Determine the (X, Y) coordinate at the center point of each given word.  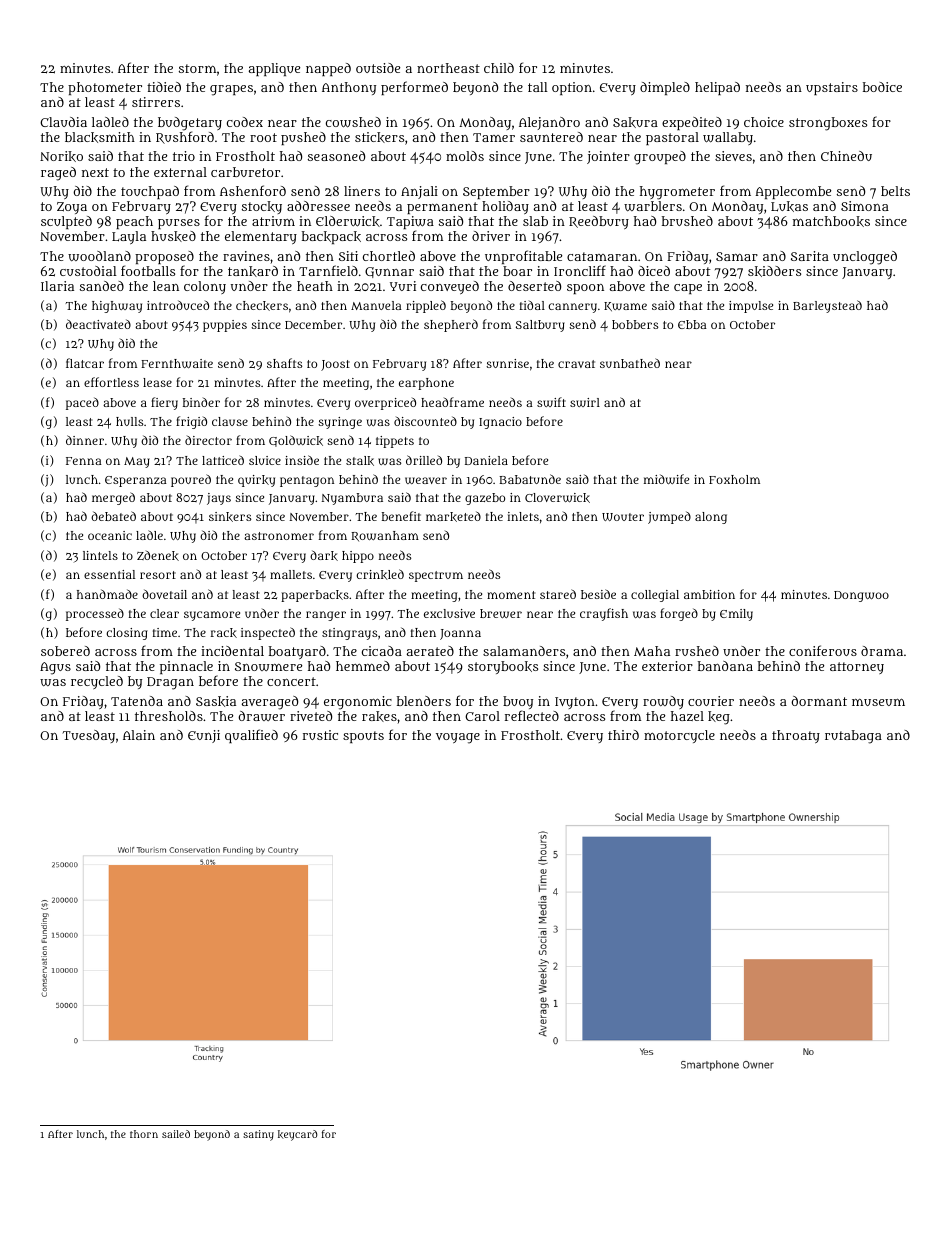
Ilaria (57, 286)
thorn (144, 1134)
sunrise (507, 363)
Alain (139, 735)
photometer (105, 88)
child (499, 68)
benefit (401, 516)
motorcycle (679, 736)
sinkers (230, 517)
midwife (666, 479)
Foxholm (734, 479)
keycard (298, 1135)
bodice (882, 87)
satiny (258, 1135)
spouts (363, 737)
